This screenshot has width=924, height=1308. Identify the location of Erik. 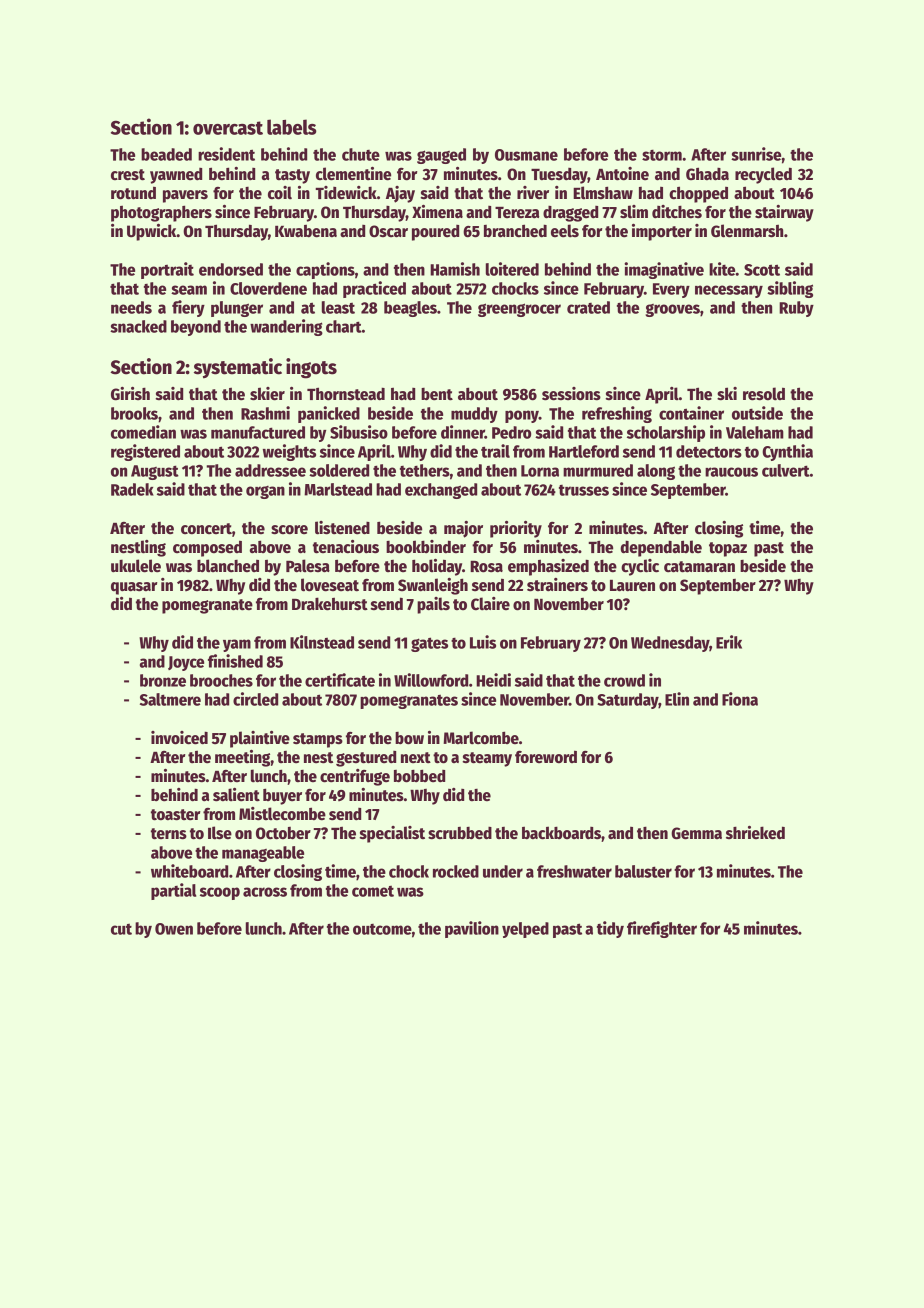
(729, 642).
